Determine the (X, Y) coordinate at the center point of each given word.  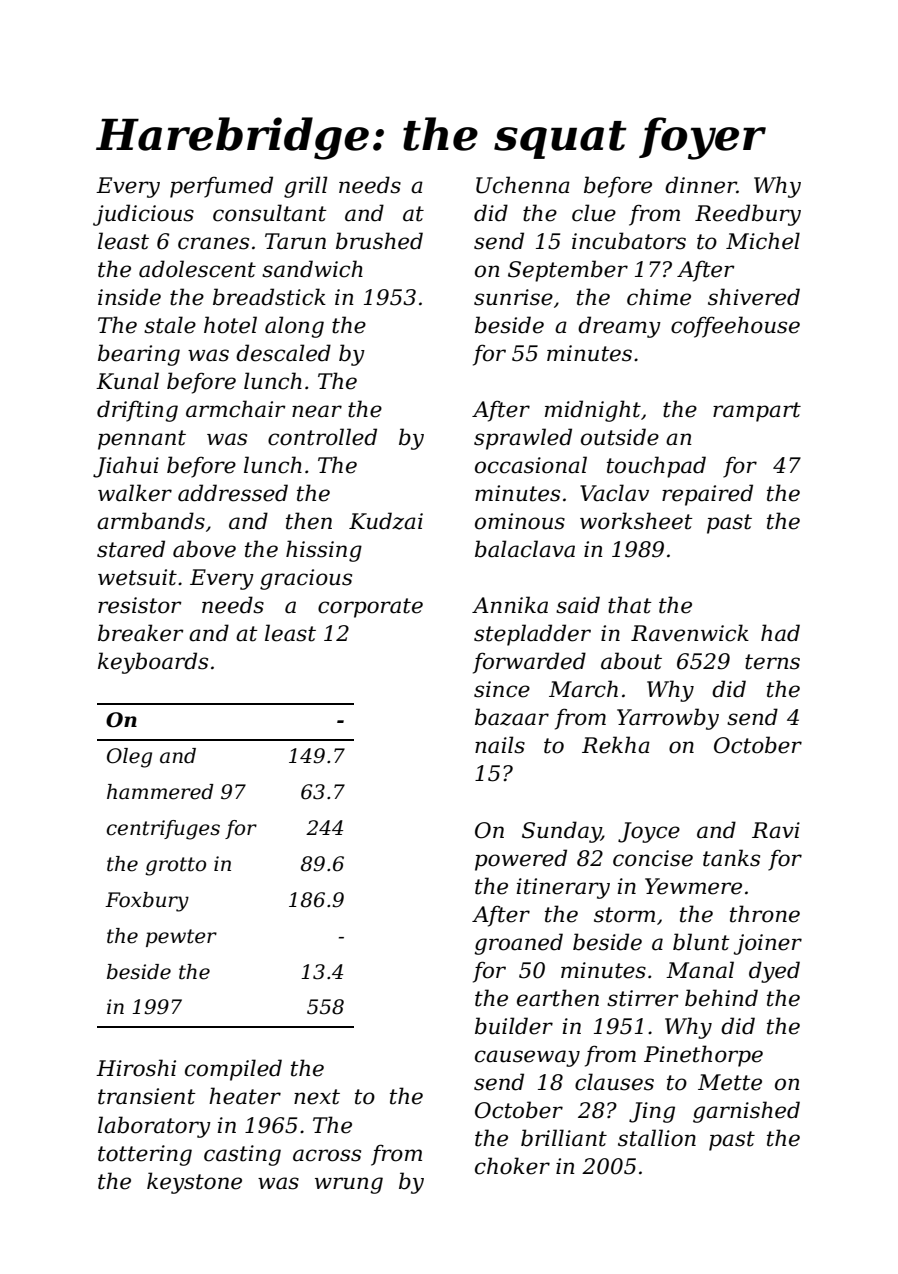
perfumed (221, 187)
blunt (701, 942)
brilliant (564, 1138)
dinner (701, 185)
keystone (194, 1183)
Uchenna (523, 185)
